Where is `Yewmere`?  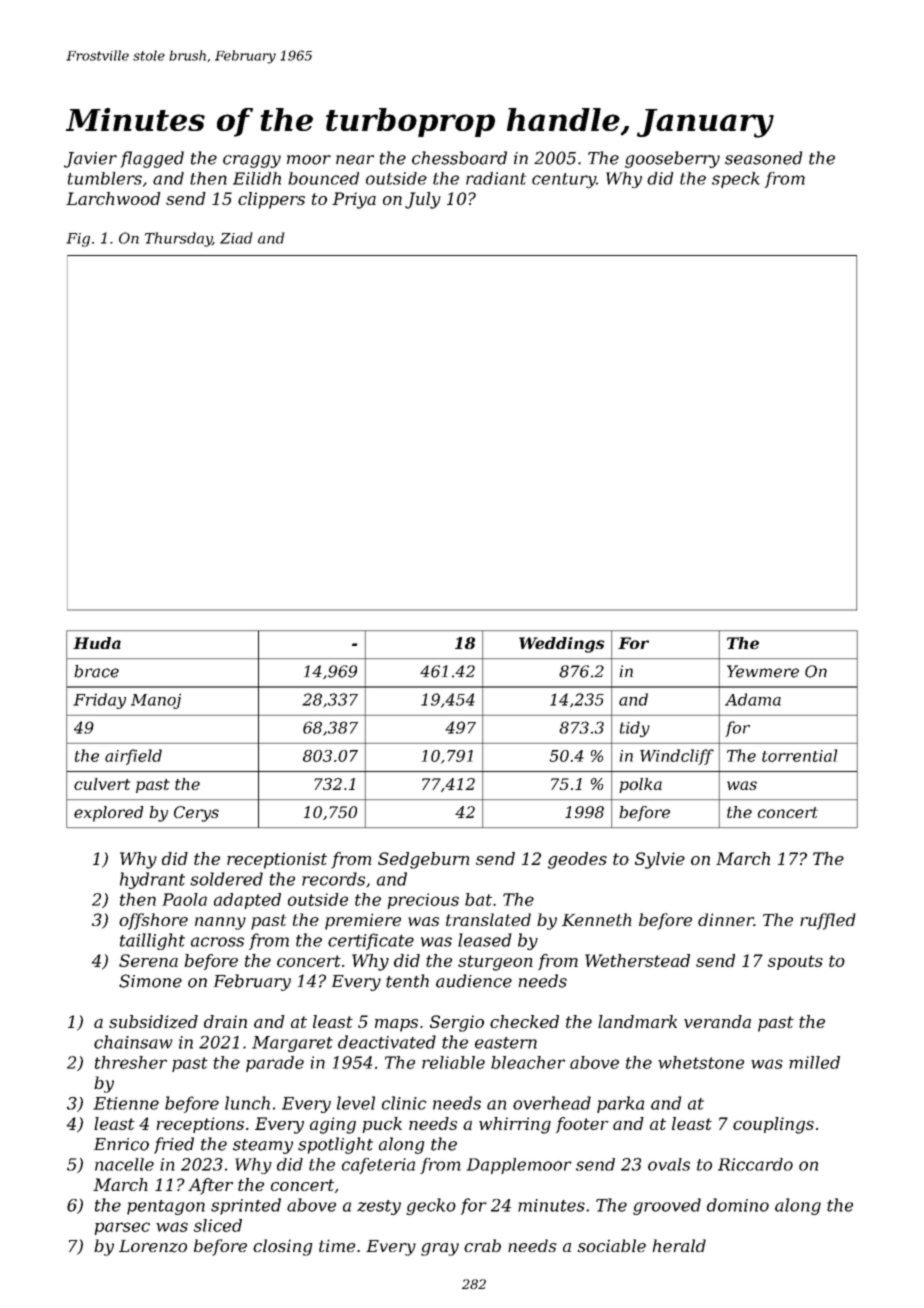
Yewmere is located at coordinates (763, 671).
